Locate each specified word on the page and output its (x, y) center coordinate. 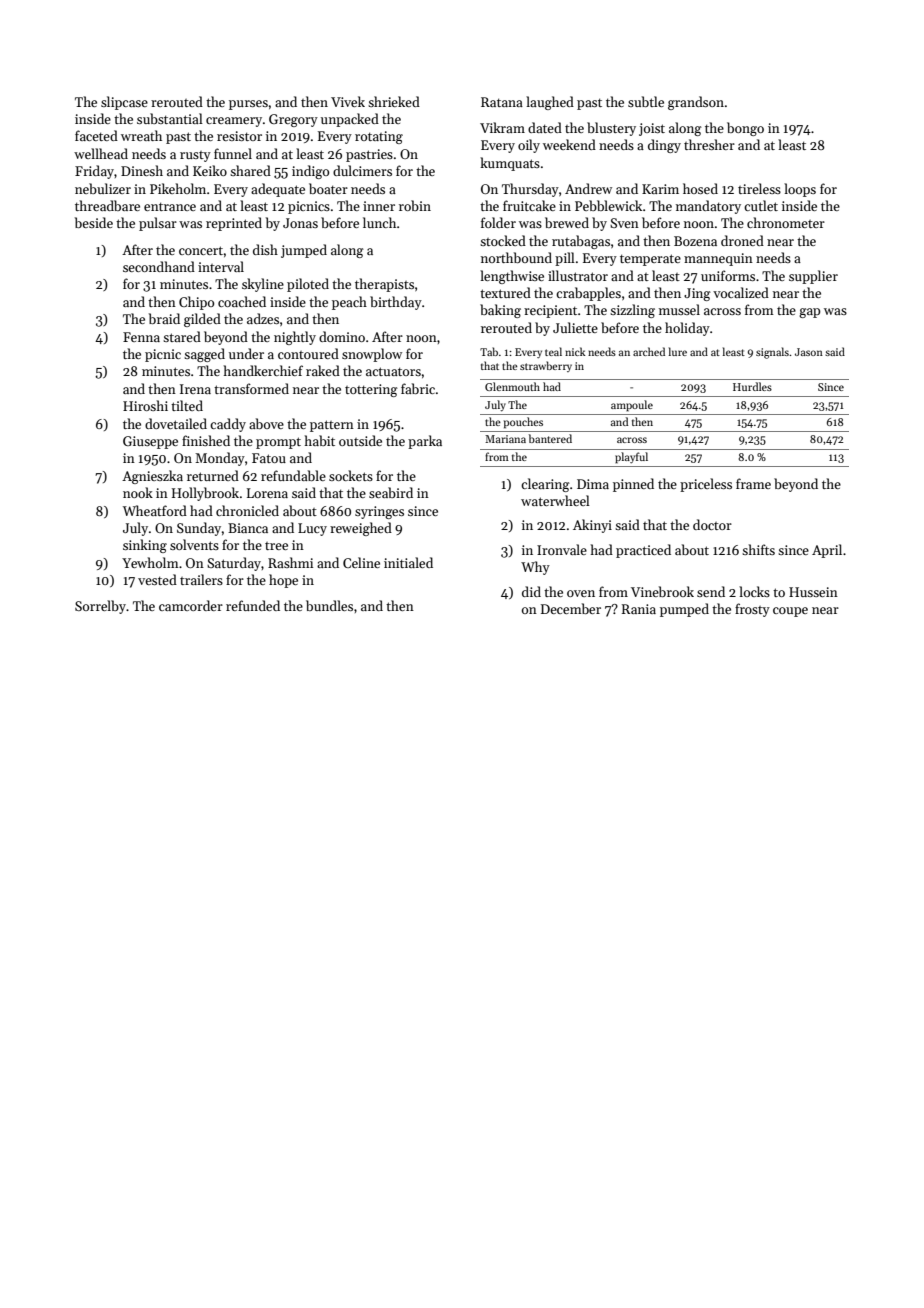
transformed (251, 388)
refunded (253, 605)
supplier (813, 277)
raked (323, 370)
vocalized (741, 292)
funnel (233, 153)
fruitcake (529, 205)
